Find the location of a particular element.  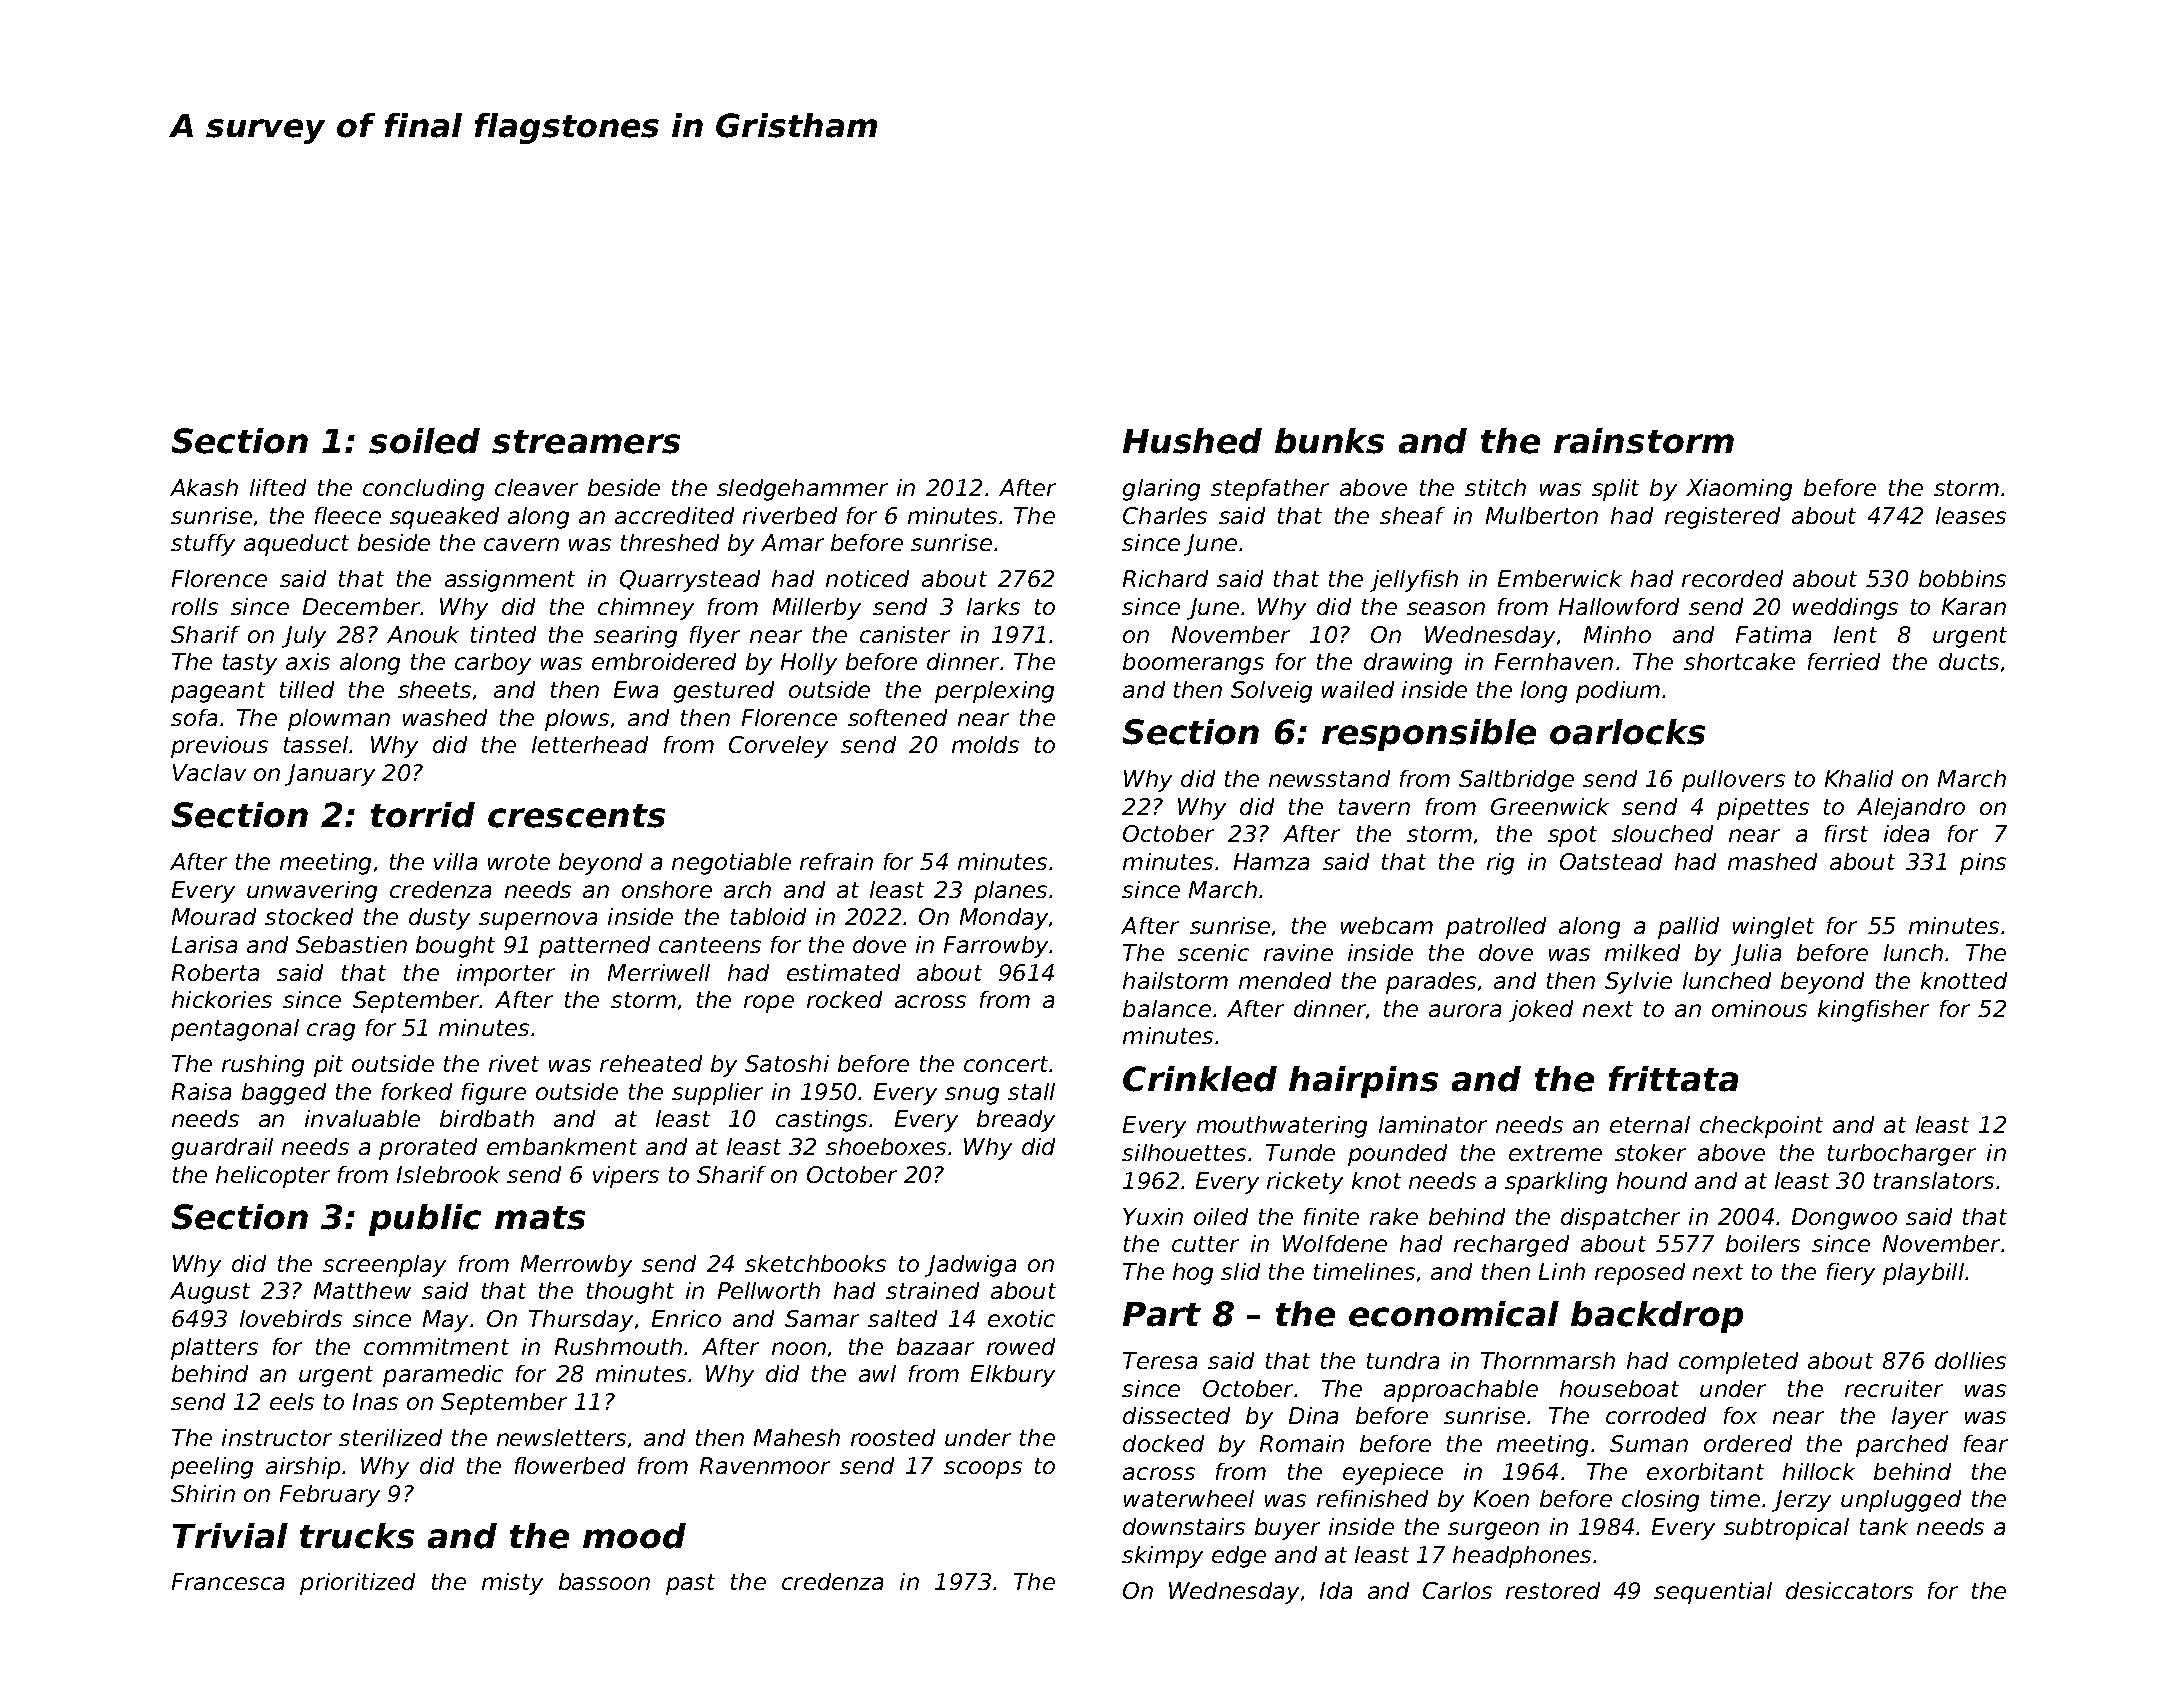

embankment is located at coordinates (562, 1146).
